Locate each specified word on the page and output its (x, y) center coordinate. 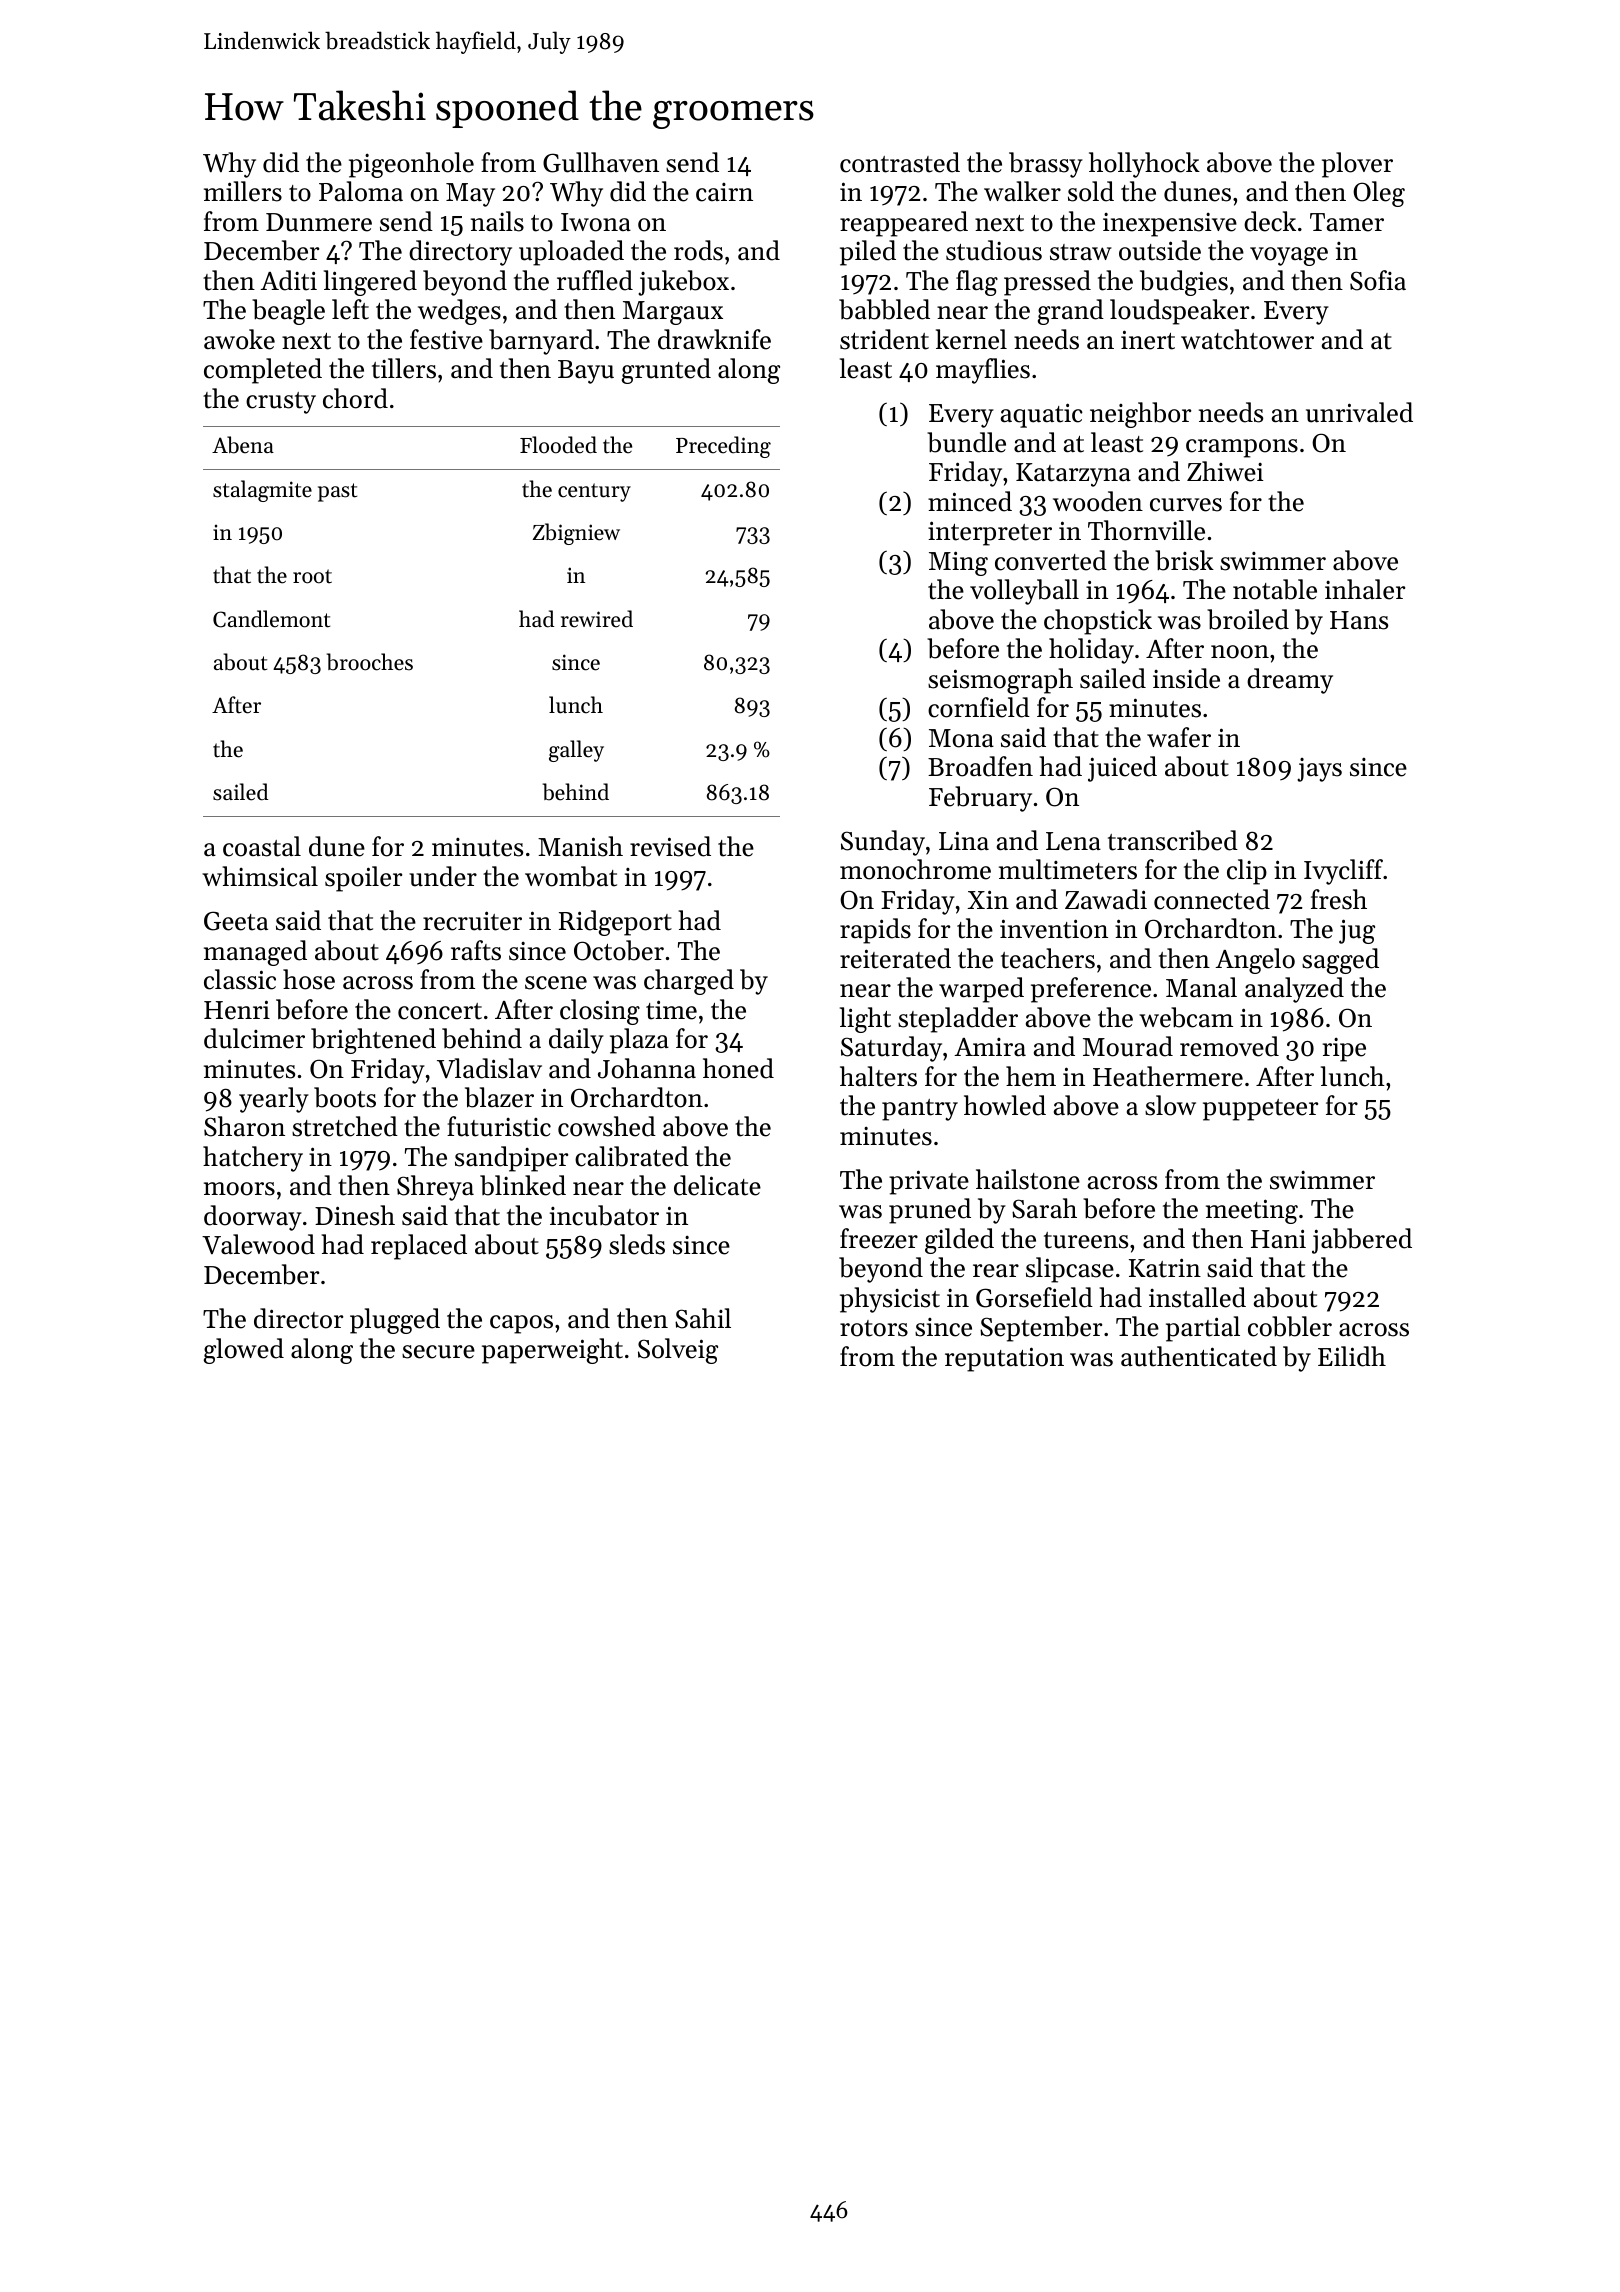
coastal (262, 846)
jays (1319, 770)
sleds (637, 1244)
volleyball (1024, 592)
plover (1357, 165)
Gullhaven (601, 162)
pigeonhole (411, 165)
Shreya (435, 1188)
